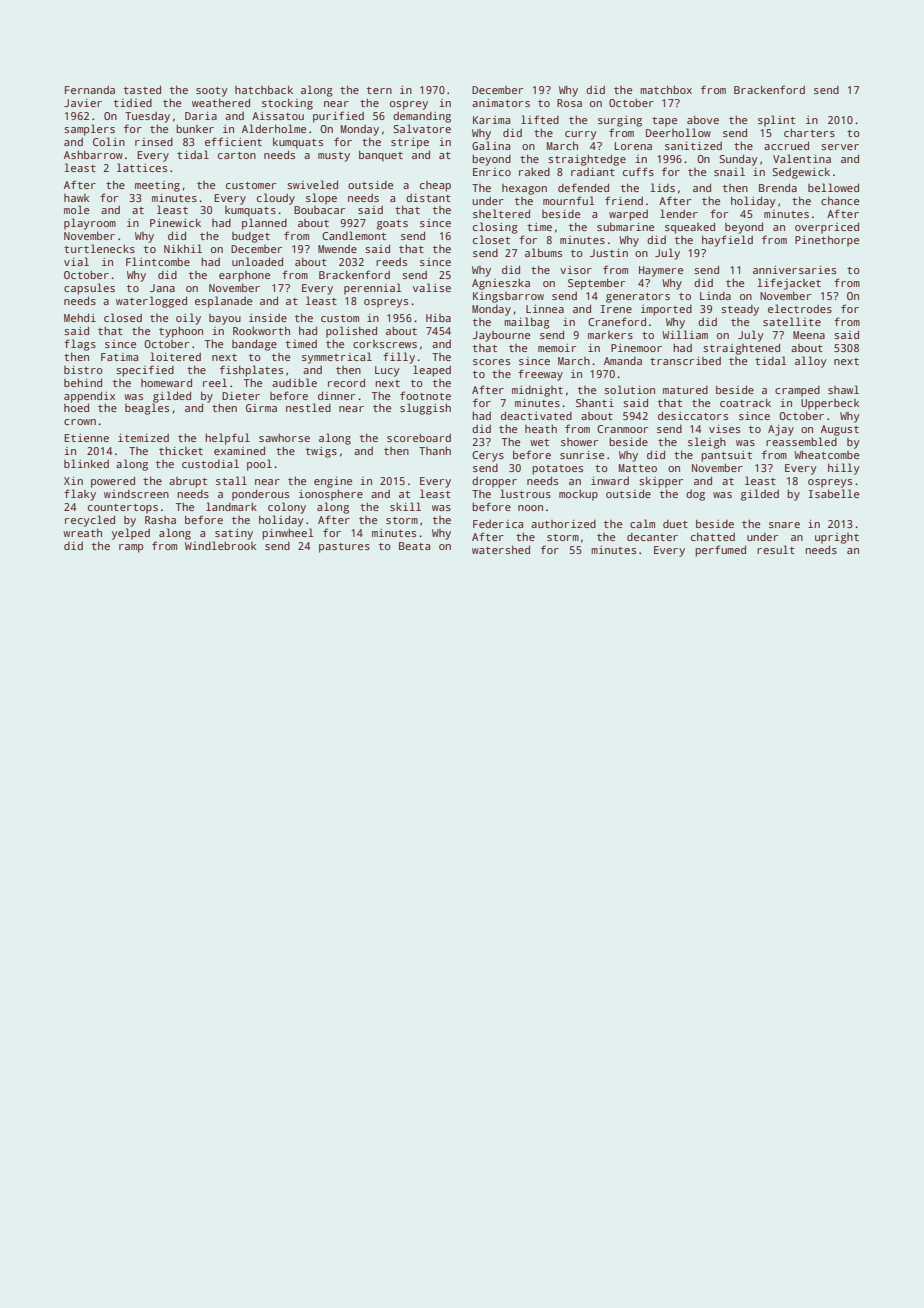 This document has width=924, height=1308. What do you see at coordinates (435, 450) in the document?
I see `Thanh` at bounding box center [435, 450].
